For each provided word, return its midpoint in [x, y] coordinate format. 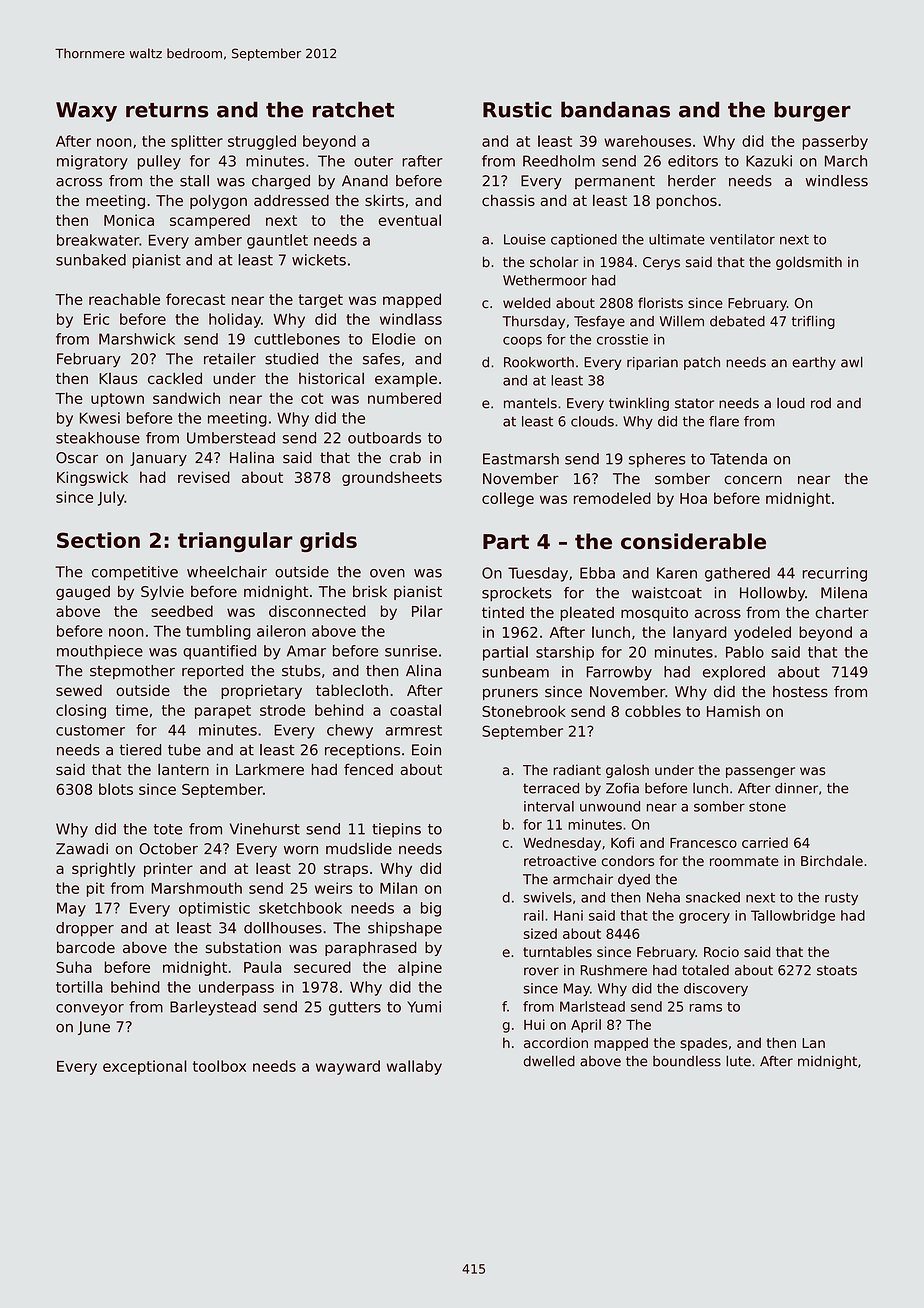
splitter [197, 142]
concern [753, 480]
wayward [348, 1067]
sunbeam [515, 672]
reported [212, 672]
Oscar [77, 458]
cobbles [653, 711]
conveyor [90, 1010]
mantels [530, 403]
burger [812, 111]
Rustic [517, 109]
